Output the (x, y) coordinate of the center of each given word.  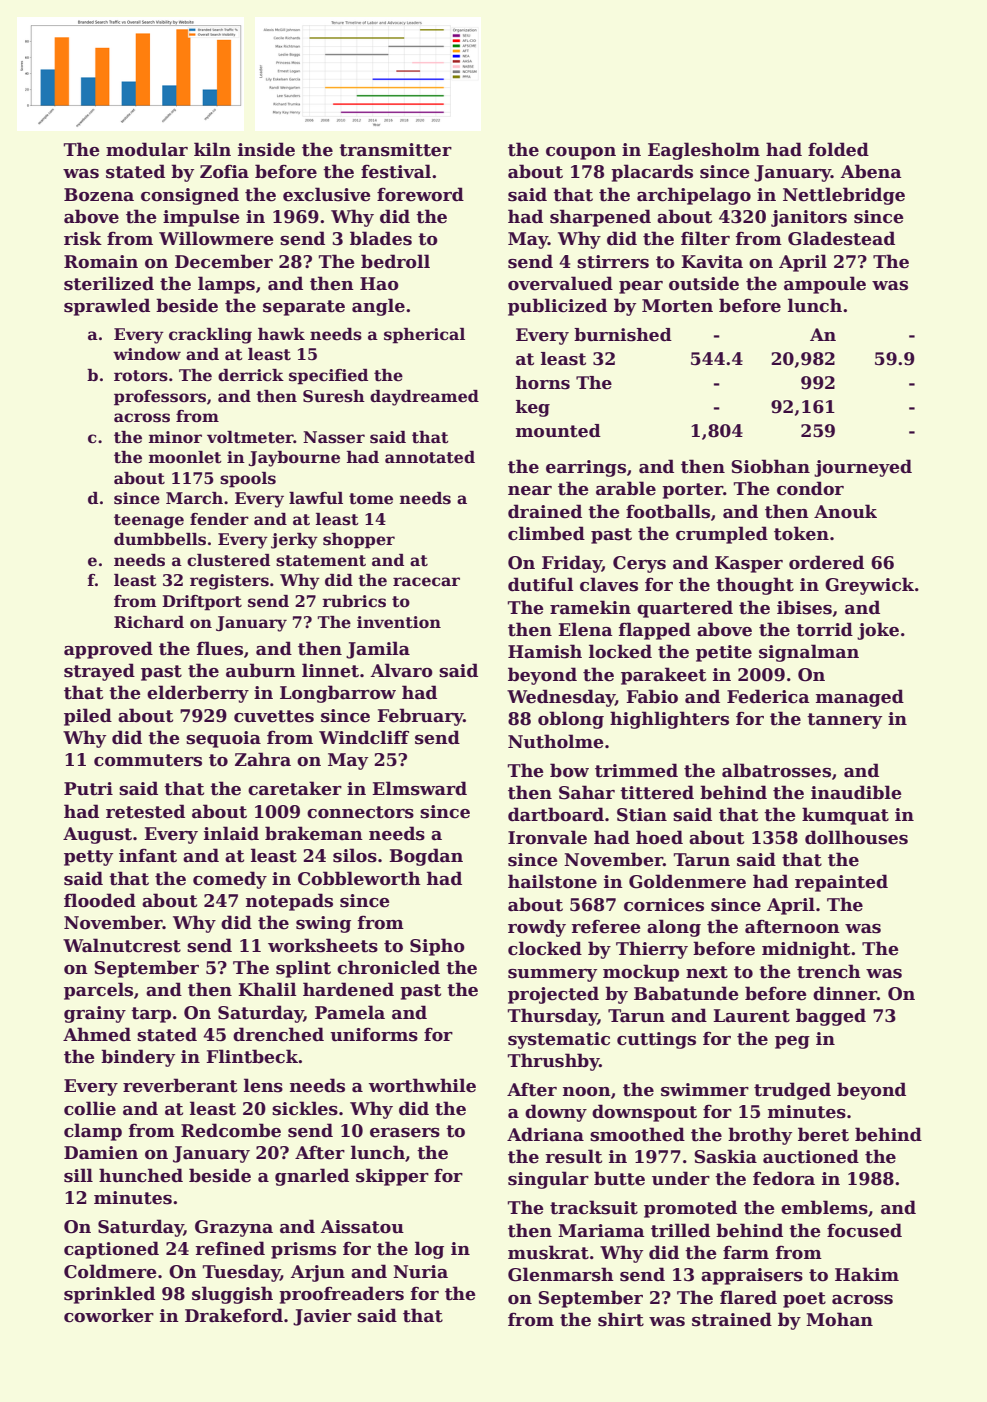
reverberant (180, 1085)
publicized (557, 307)
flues (220, 648)
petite (724, 653)
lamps (226, 285)
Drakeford (234, 1315)
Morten (677, 306)
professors (160, 398)
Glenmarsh (561, 1274)
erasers (405, 1133)
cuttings (656, 1040)
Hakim (867, 1274)
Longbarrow (338, 694)
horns (543, 383)
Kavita (712, 262)
